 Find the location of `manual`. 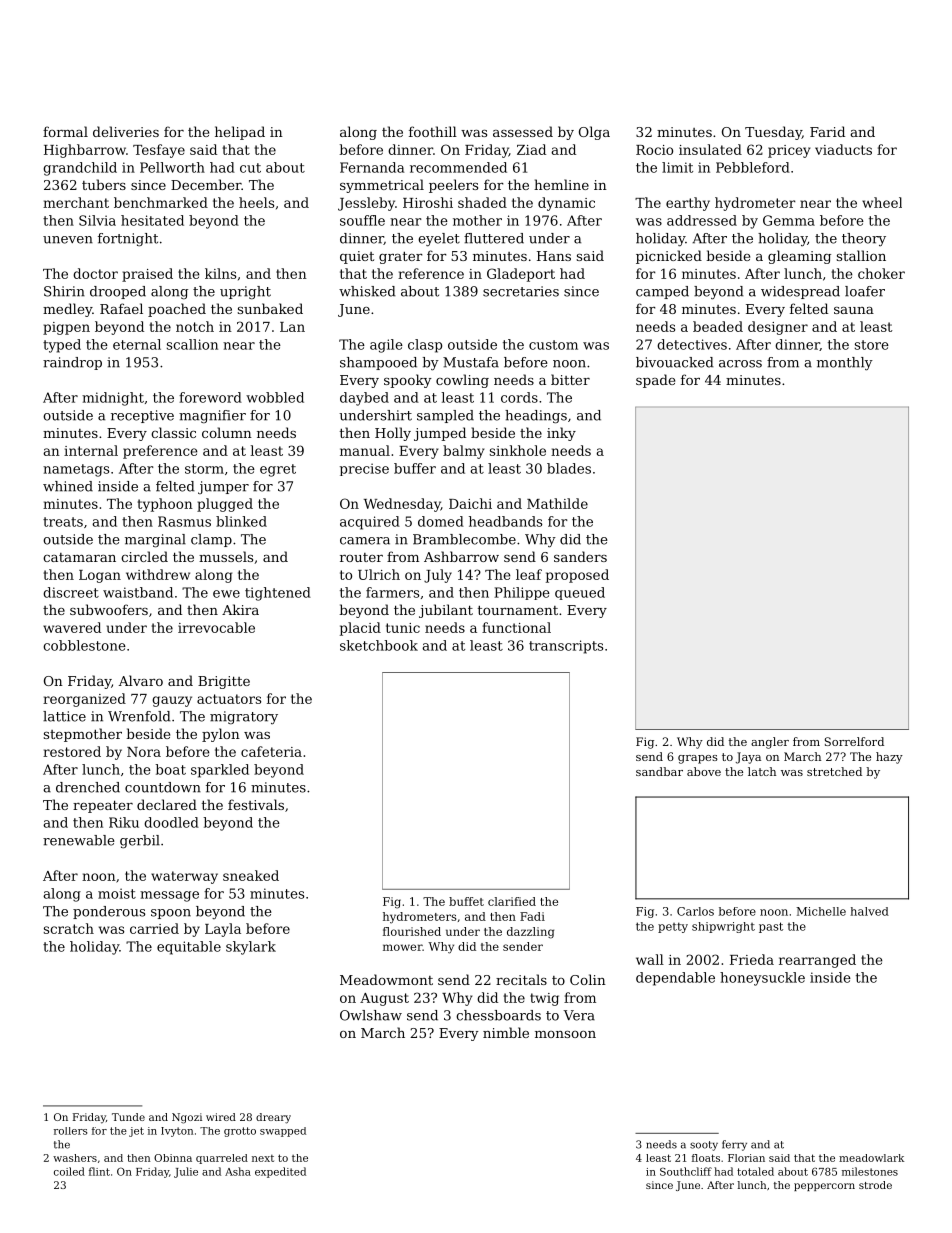

manual is located at coordinates (365, 450).
